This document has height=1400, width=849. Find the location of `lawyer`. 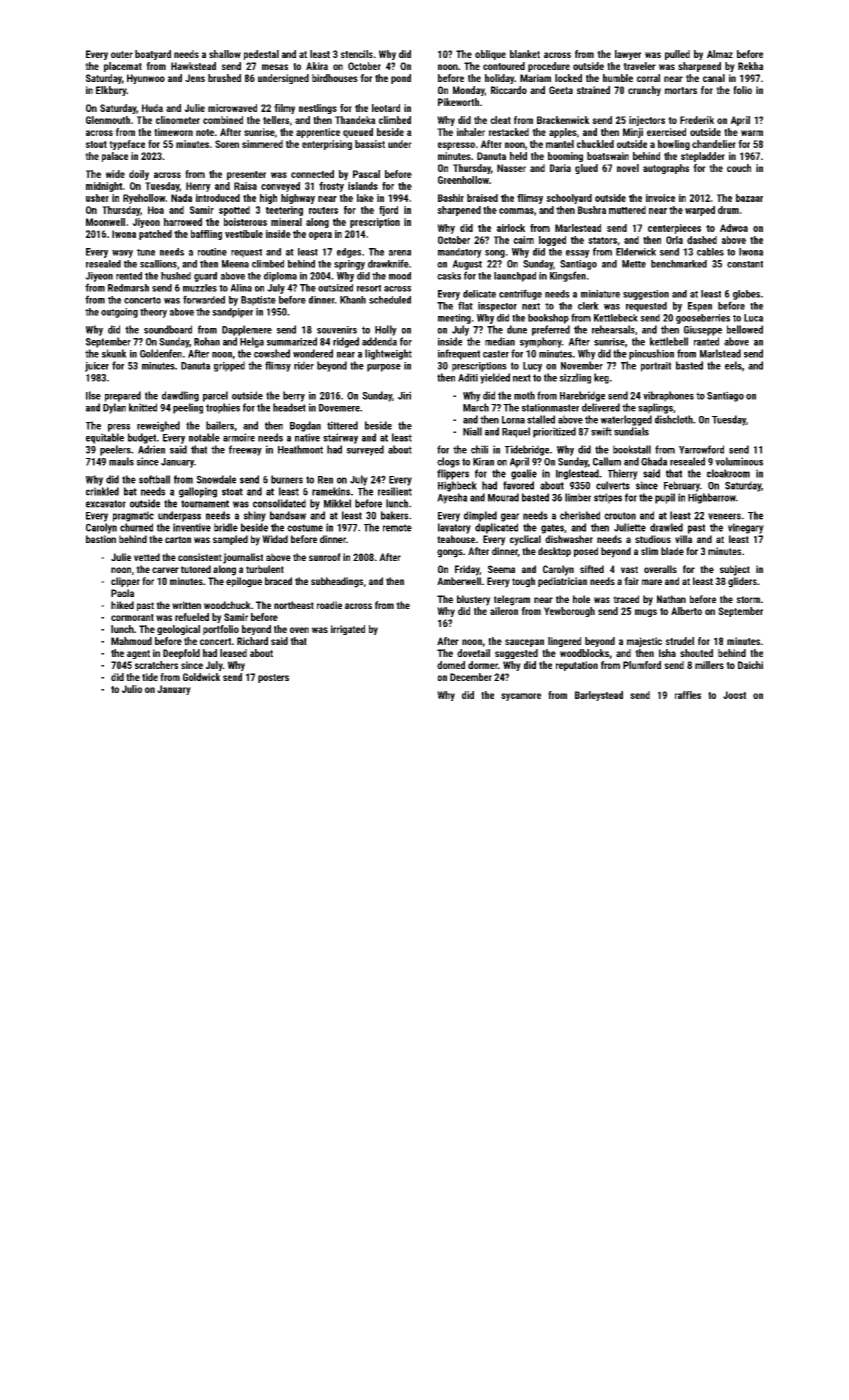

lawyer is located at coordinates (628, 55).
